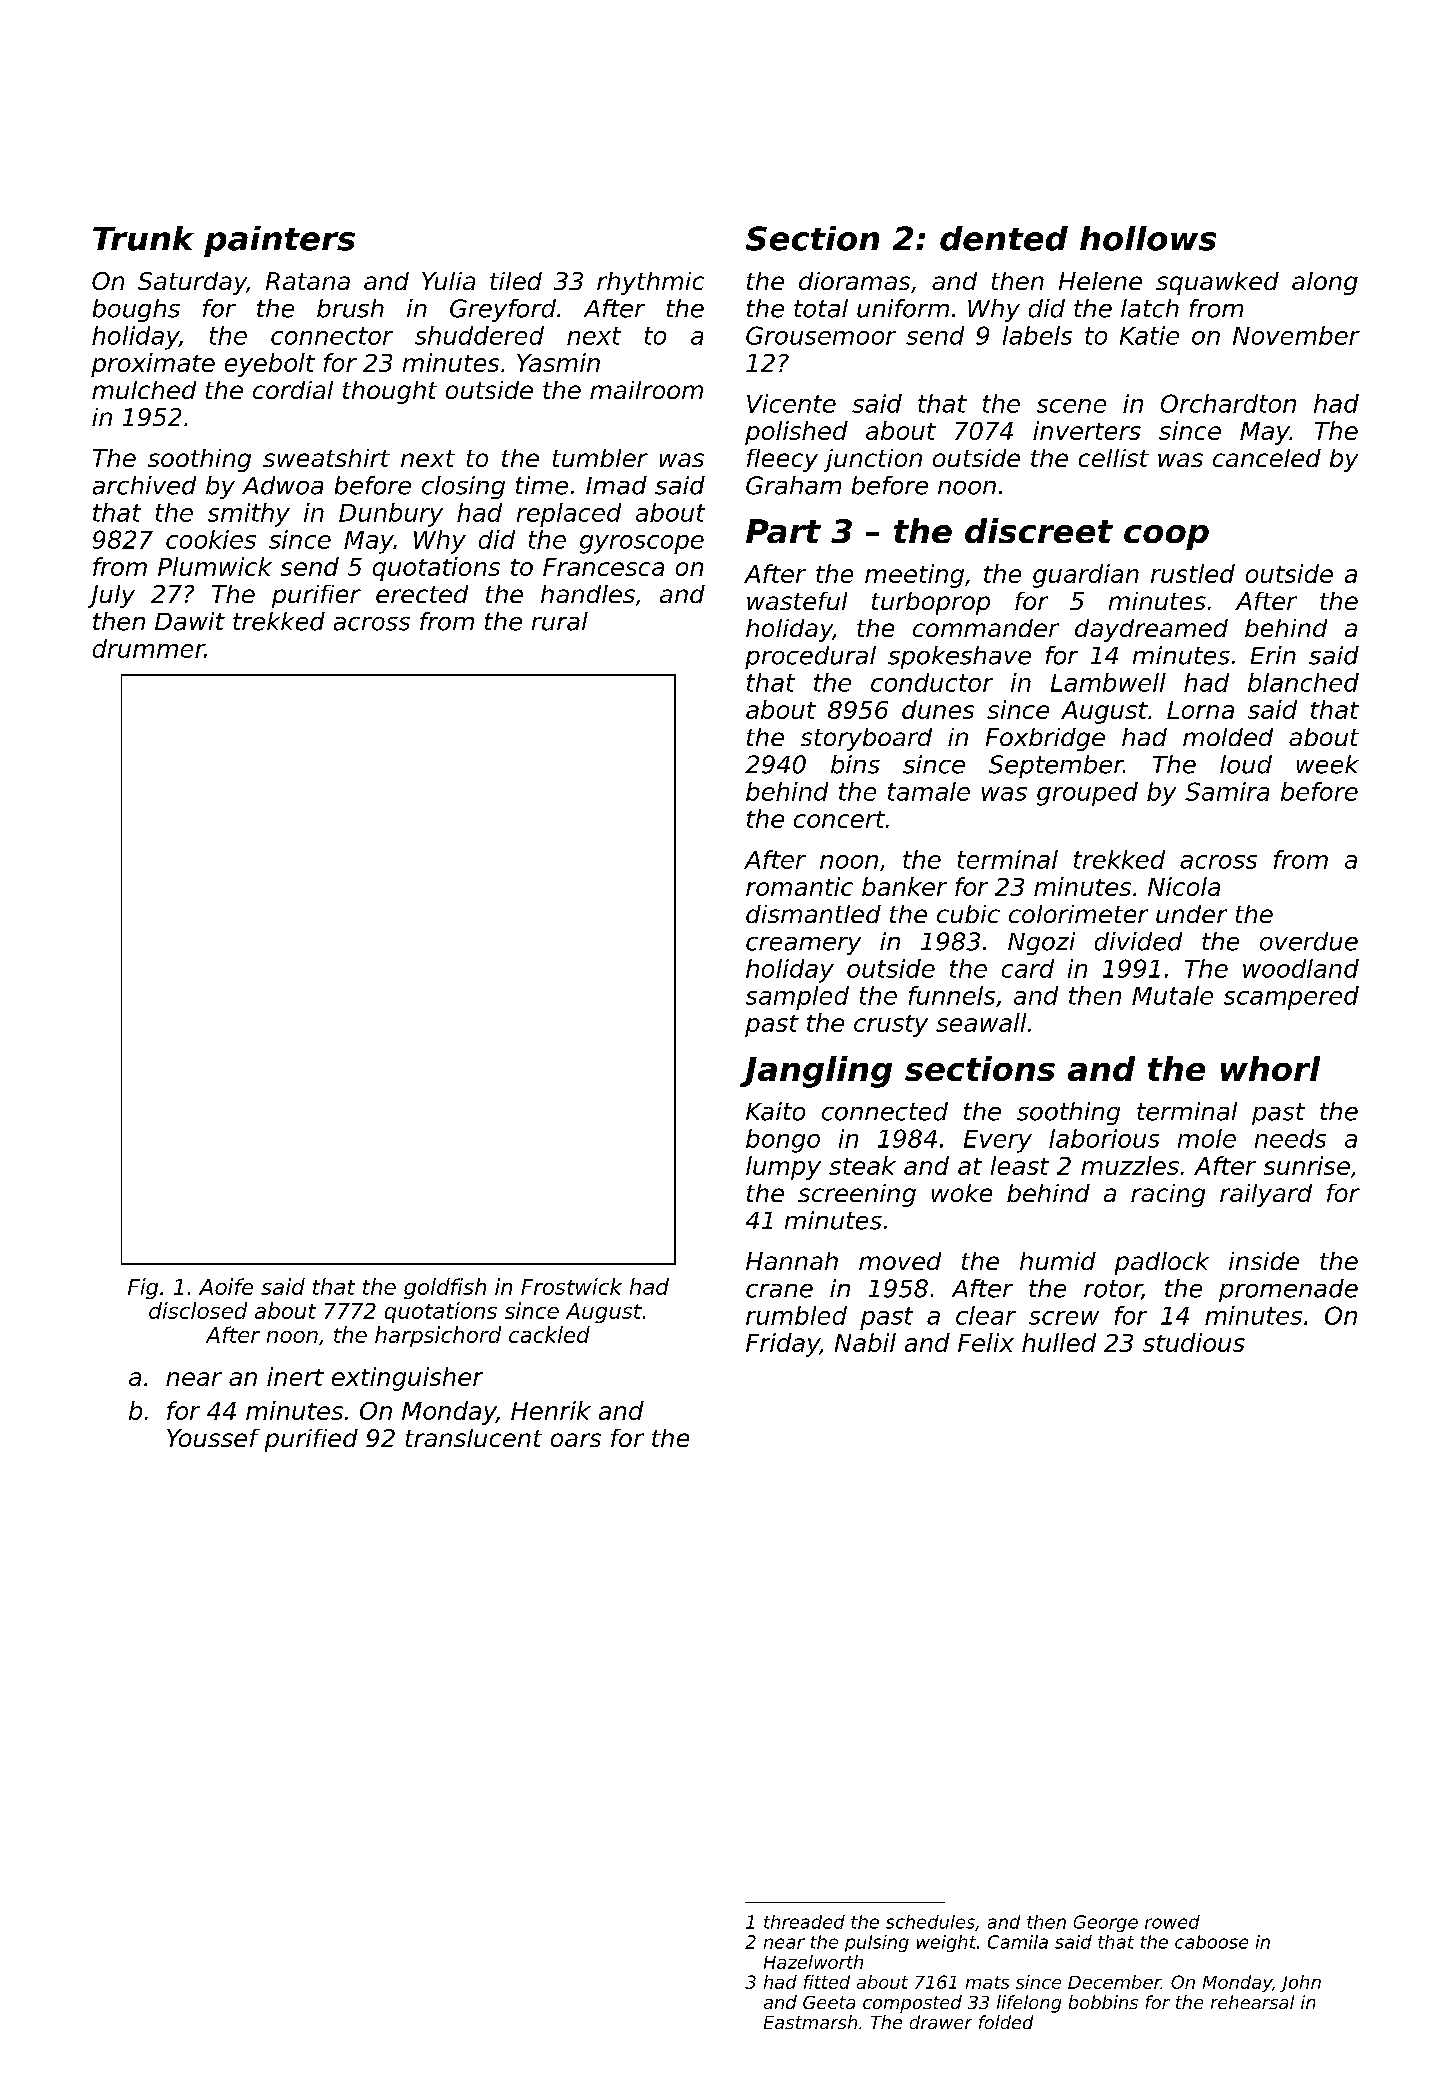 This screenshot has width=1450, height=2100. Describe the element at coordinates (650, 283) in the screenshot. I see `rhythmic` at that location.
